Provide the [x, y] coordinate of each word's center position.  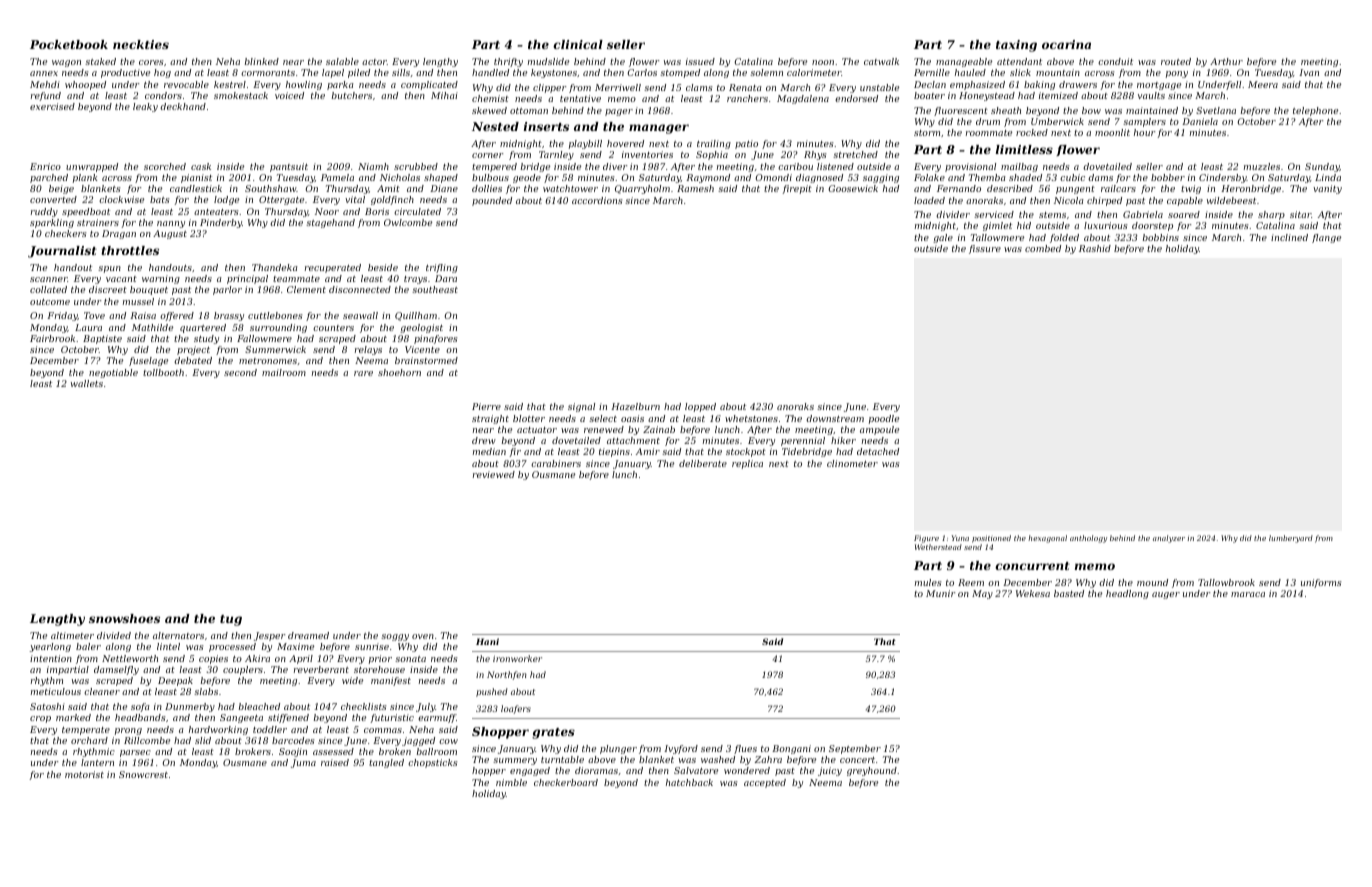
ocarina [1066, 44]
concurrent [1032, 566]
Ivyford [681, 749]
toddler [270, 729]
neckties [141, 44]
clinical [578, 44]
